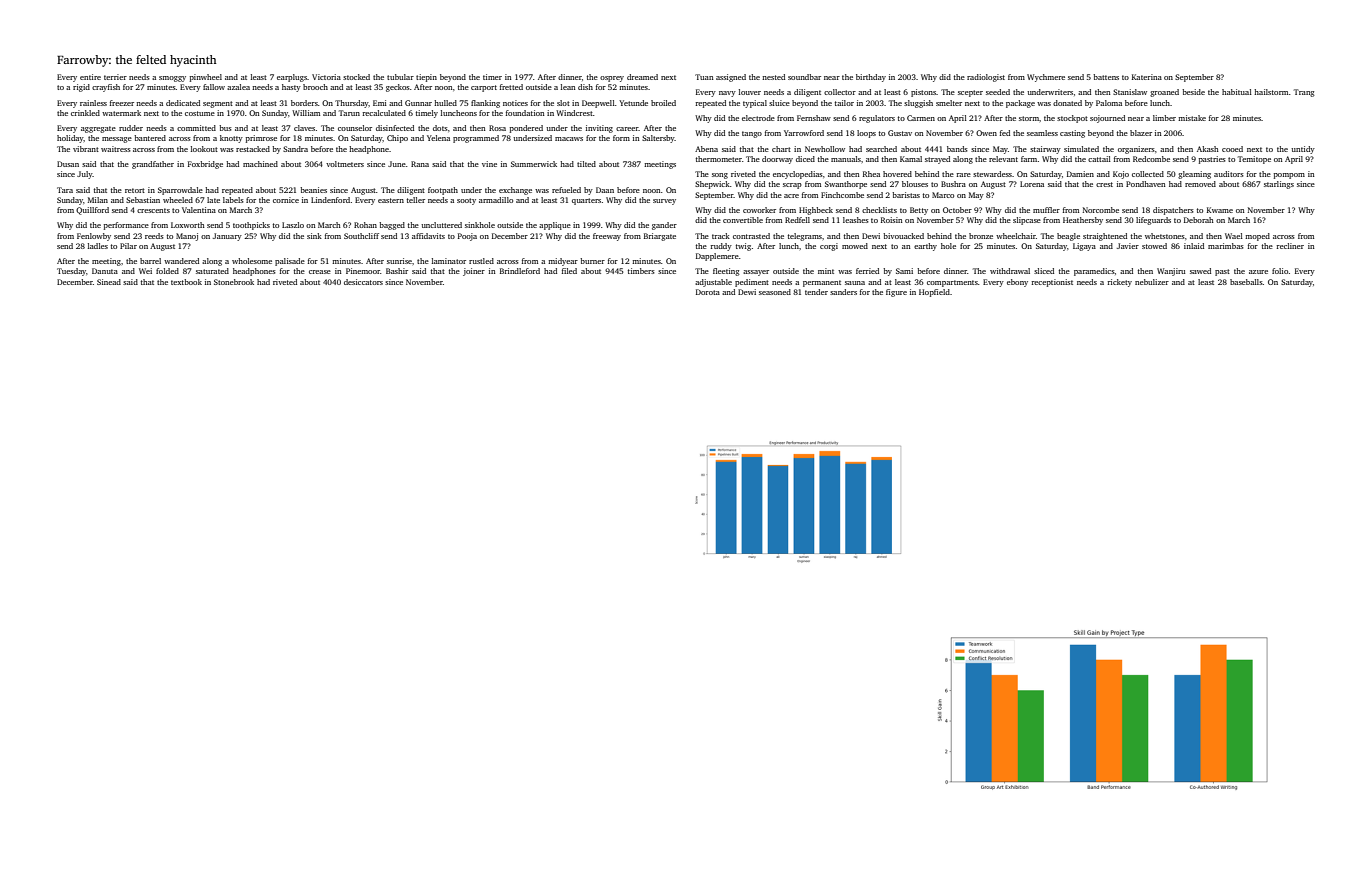 The height and width of the page is (887, 1372). What do you see at coordinates (356, 77) in the page?
I see `stocked` at bounding box center [356, 77].
